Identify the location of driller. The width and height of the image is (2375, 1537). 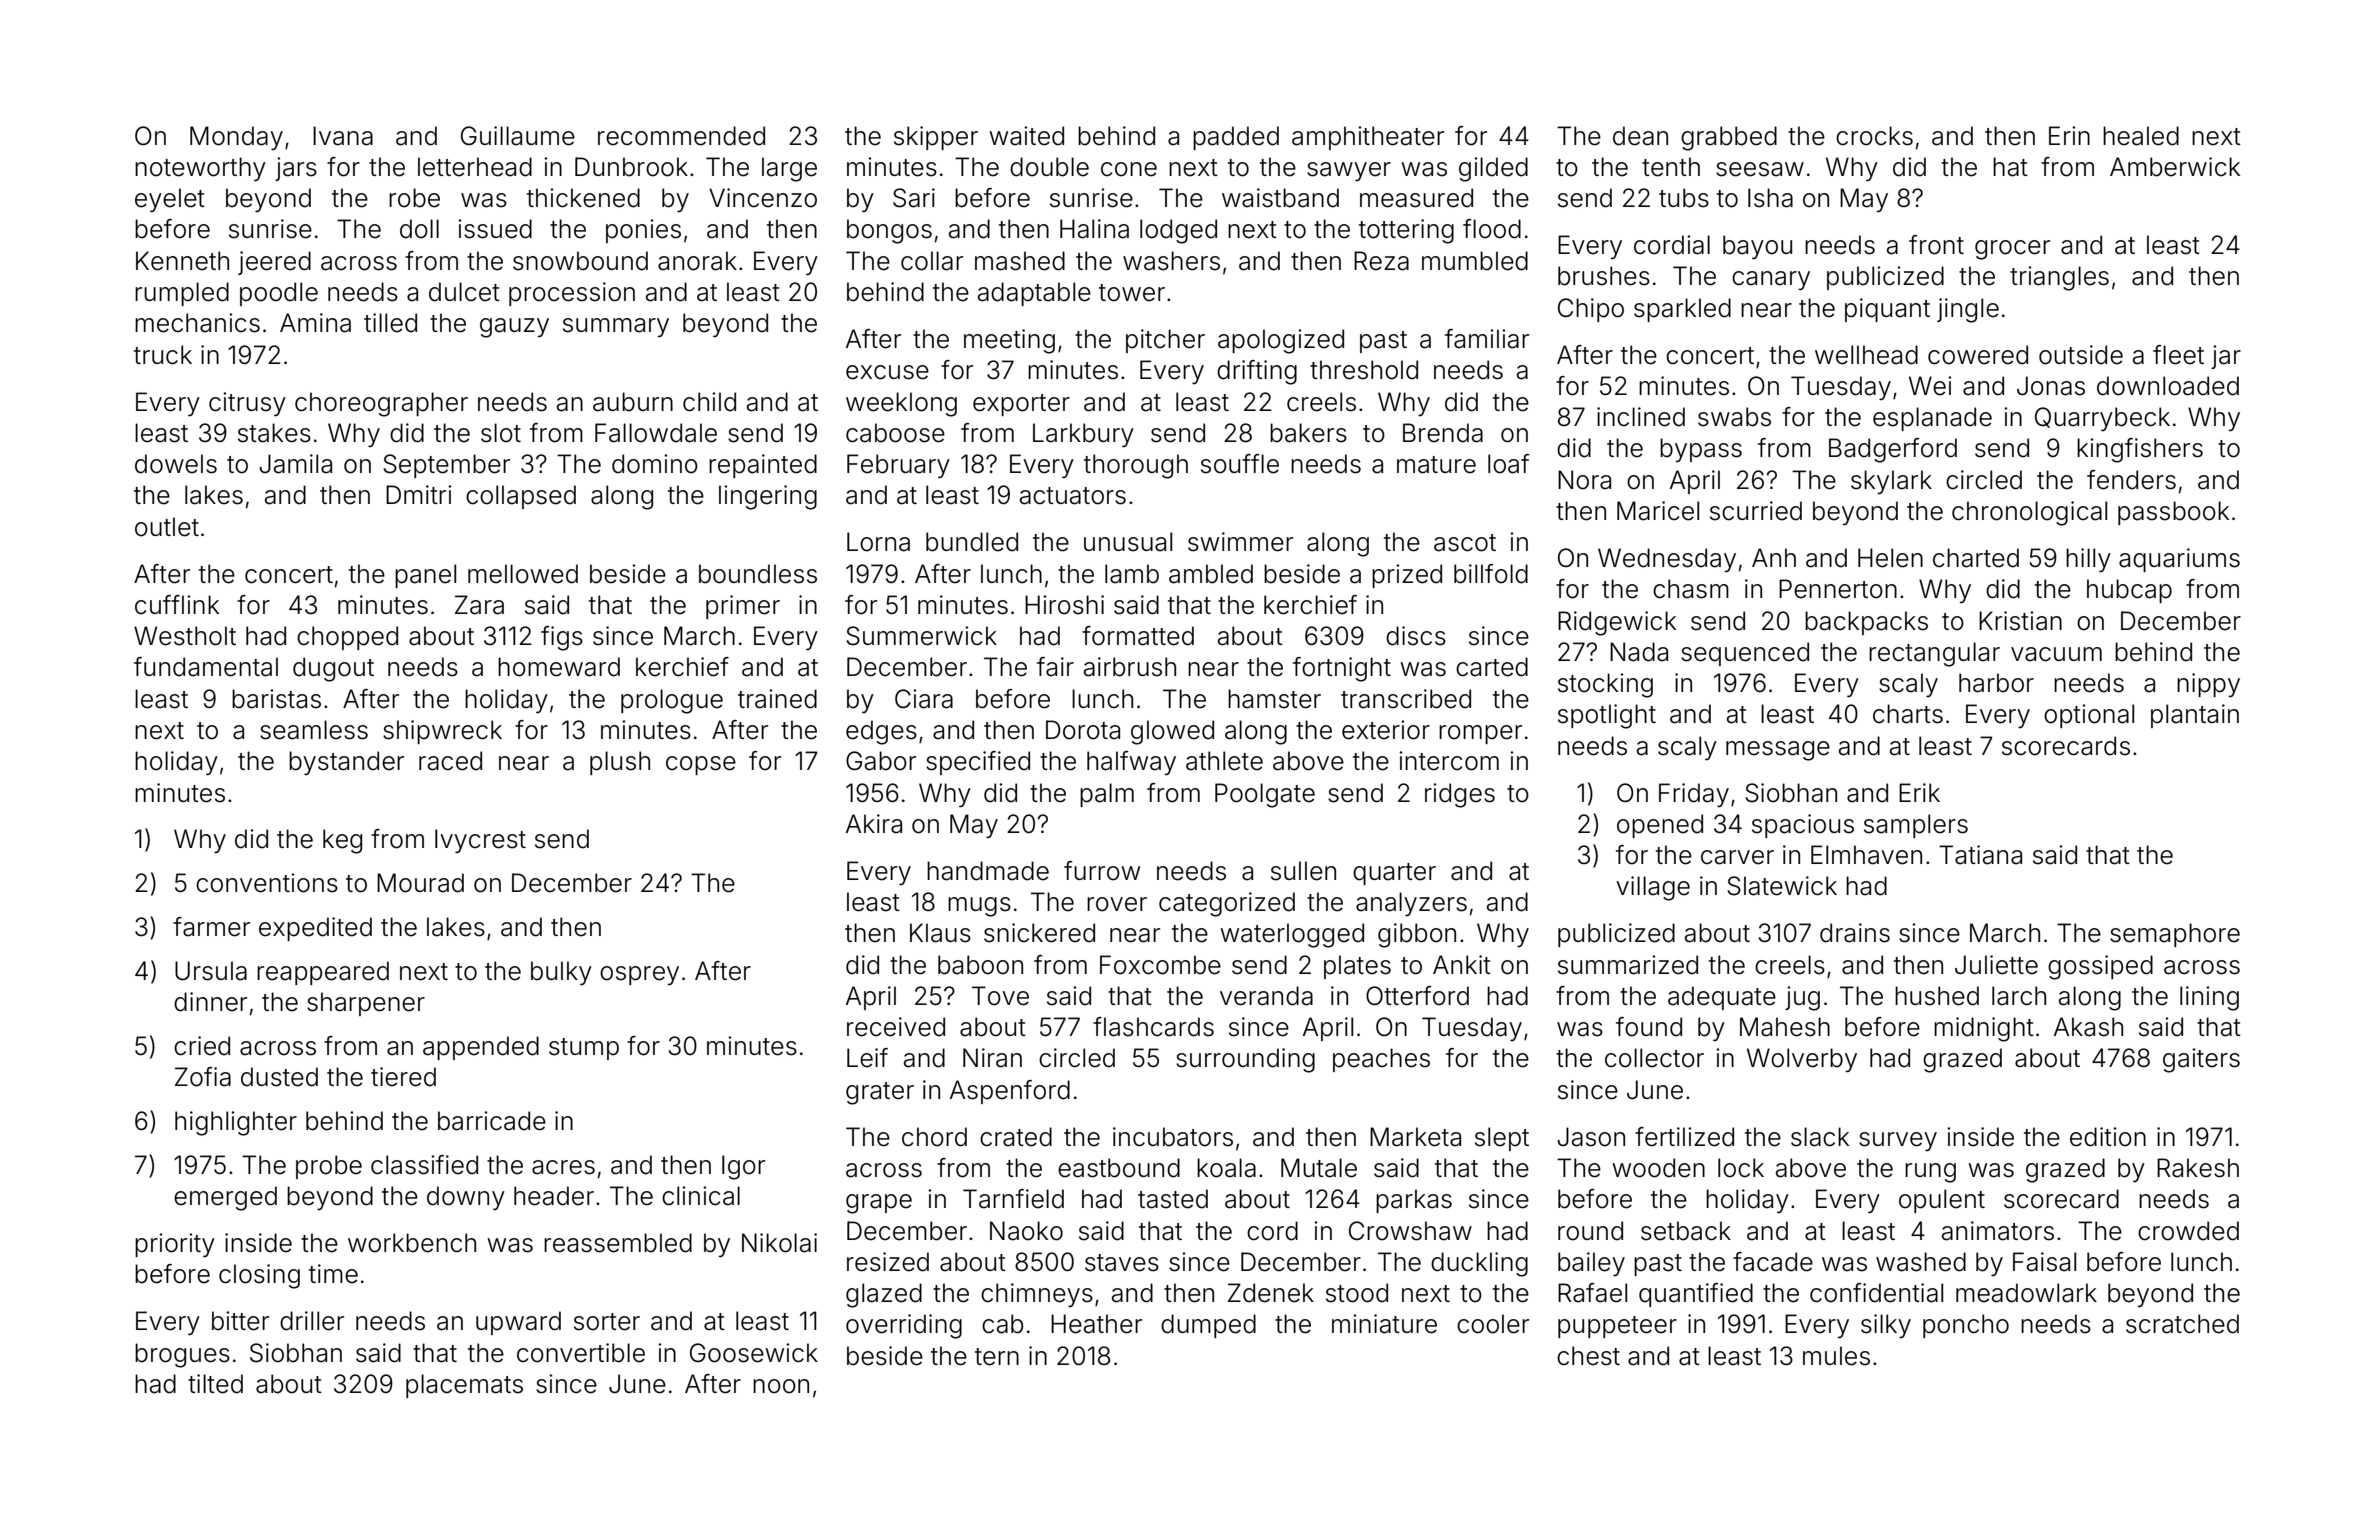
(312, 1321).
